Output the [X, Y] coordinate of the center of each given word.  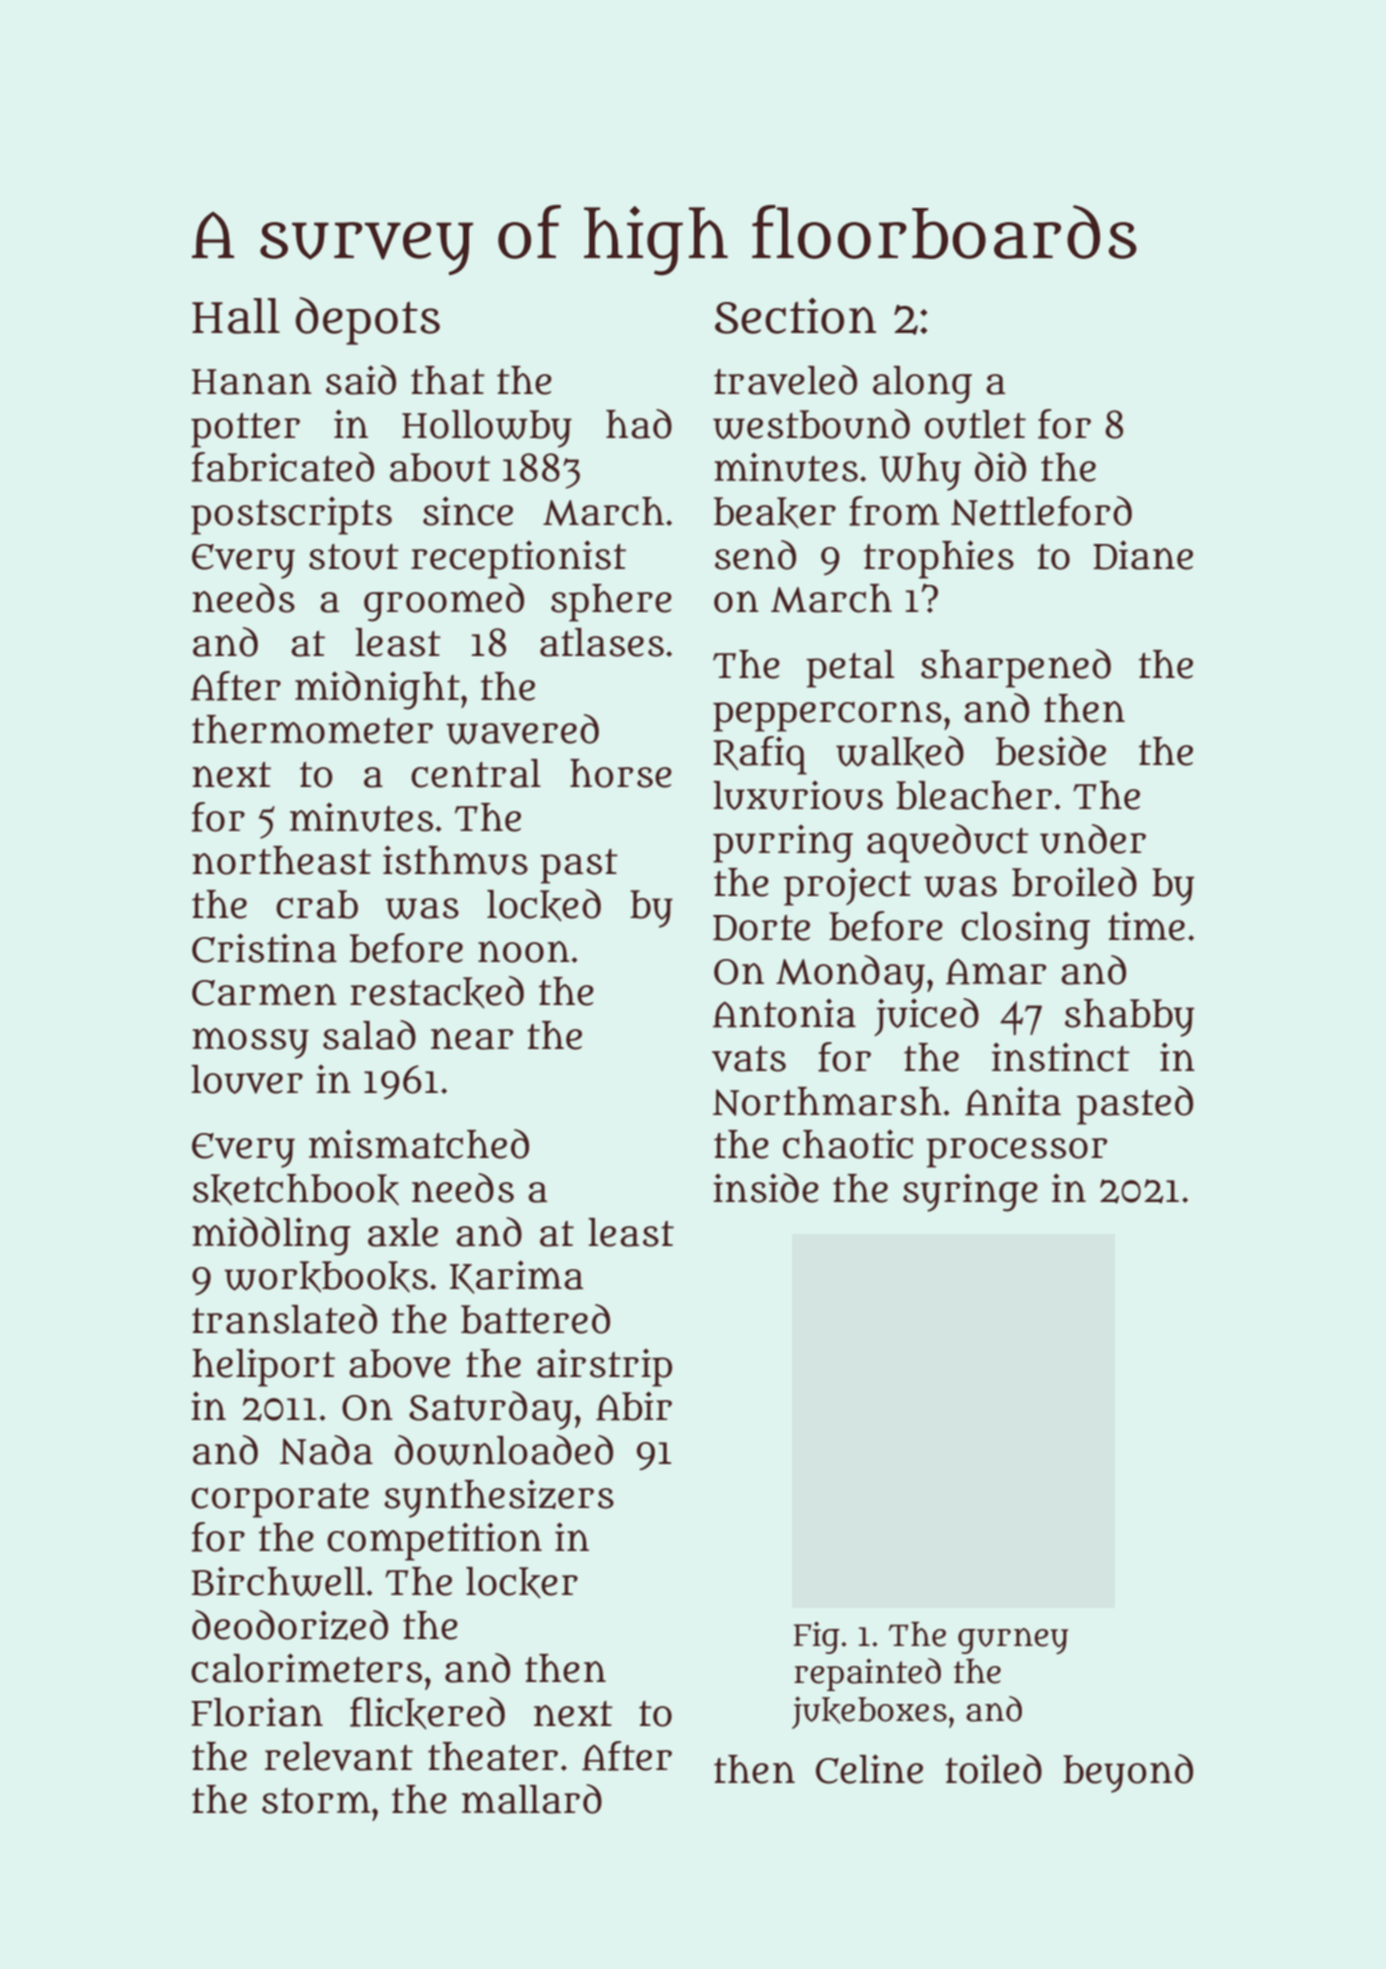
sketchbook [296, 1190]
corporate [280, 1500]
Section [795, 316]
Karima [517, 1277]
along [922, 385]
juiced [926, 1017]
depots [367, 321]
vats [749, 1059]
